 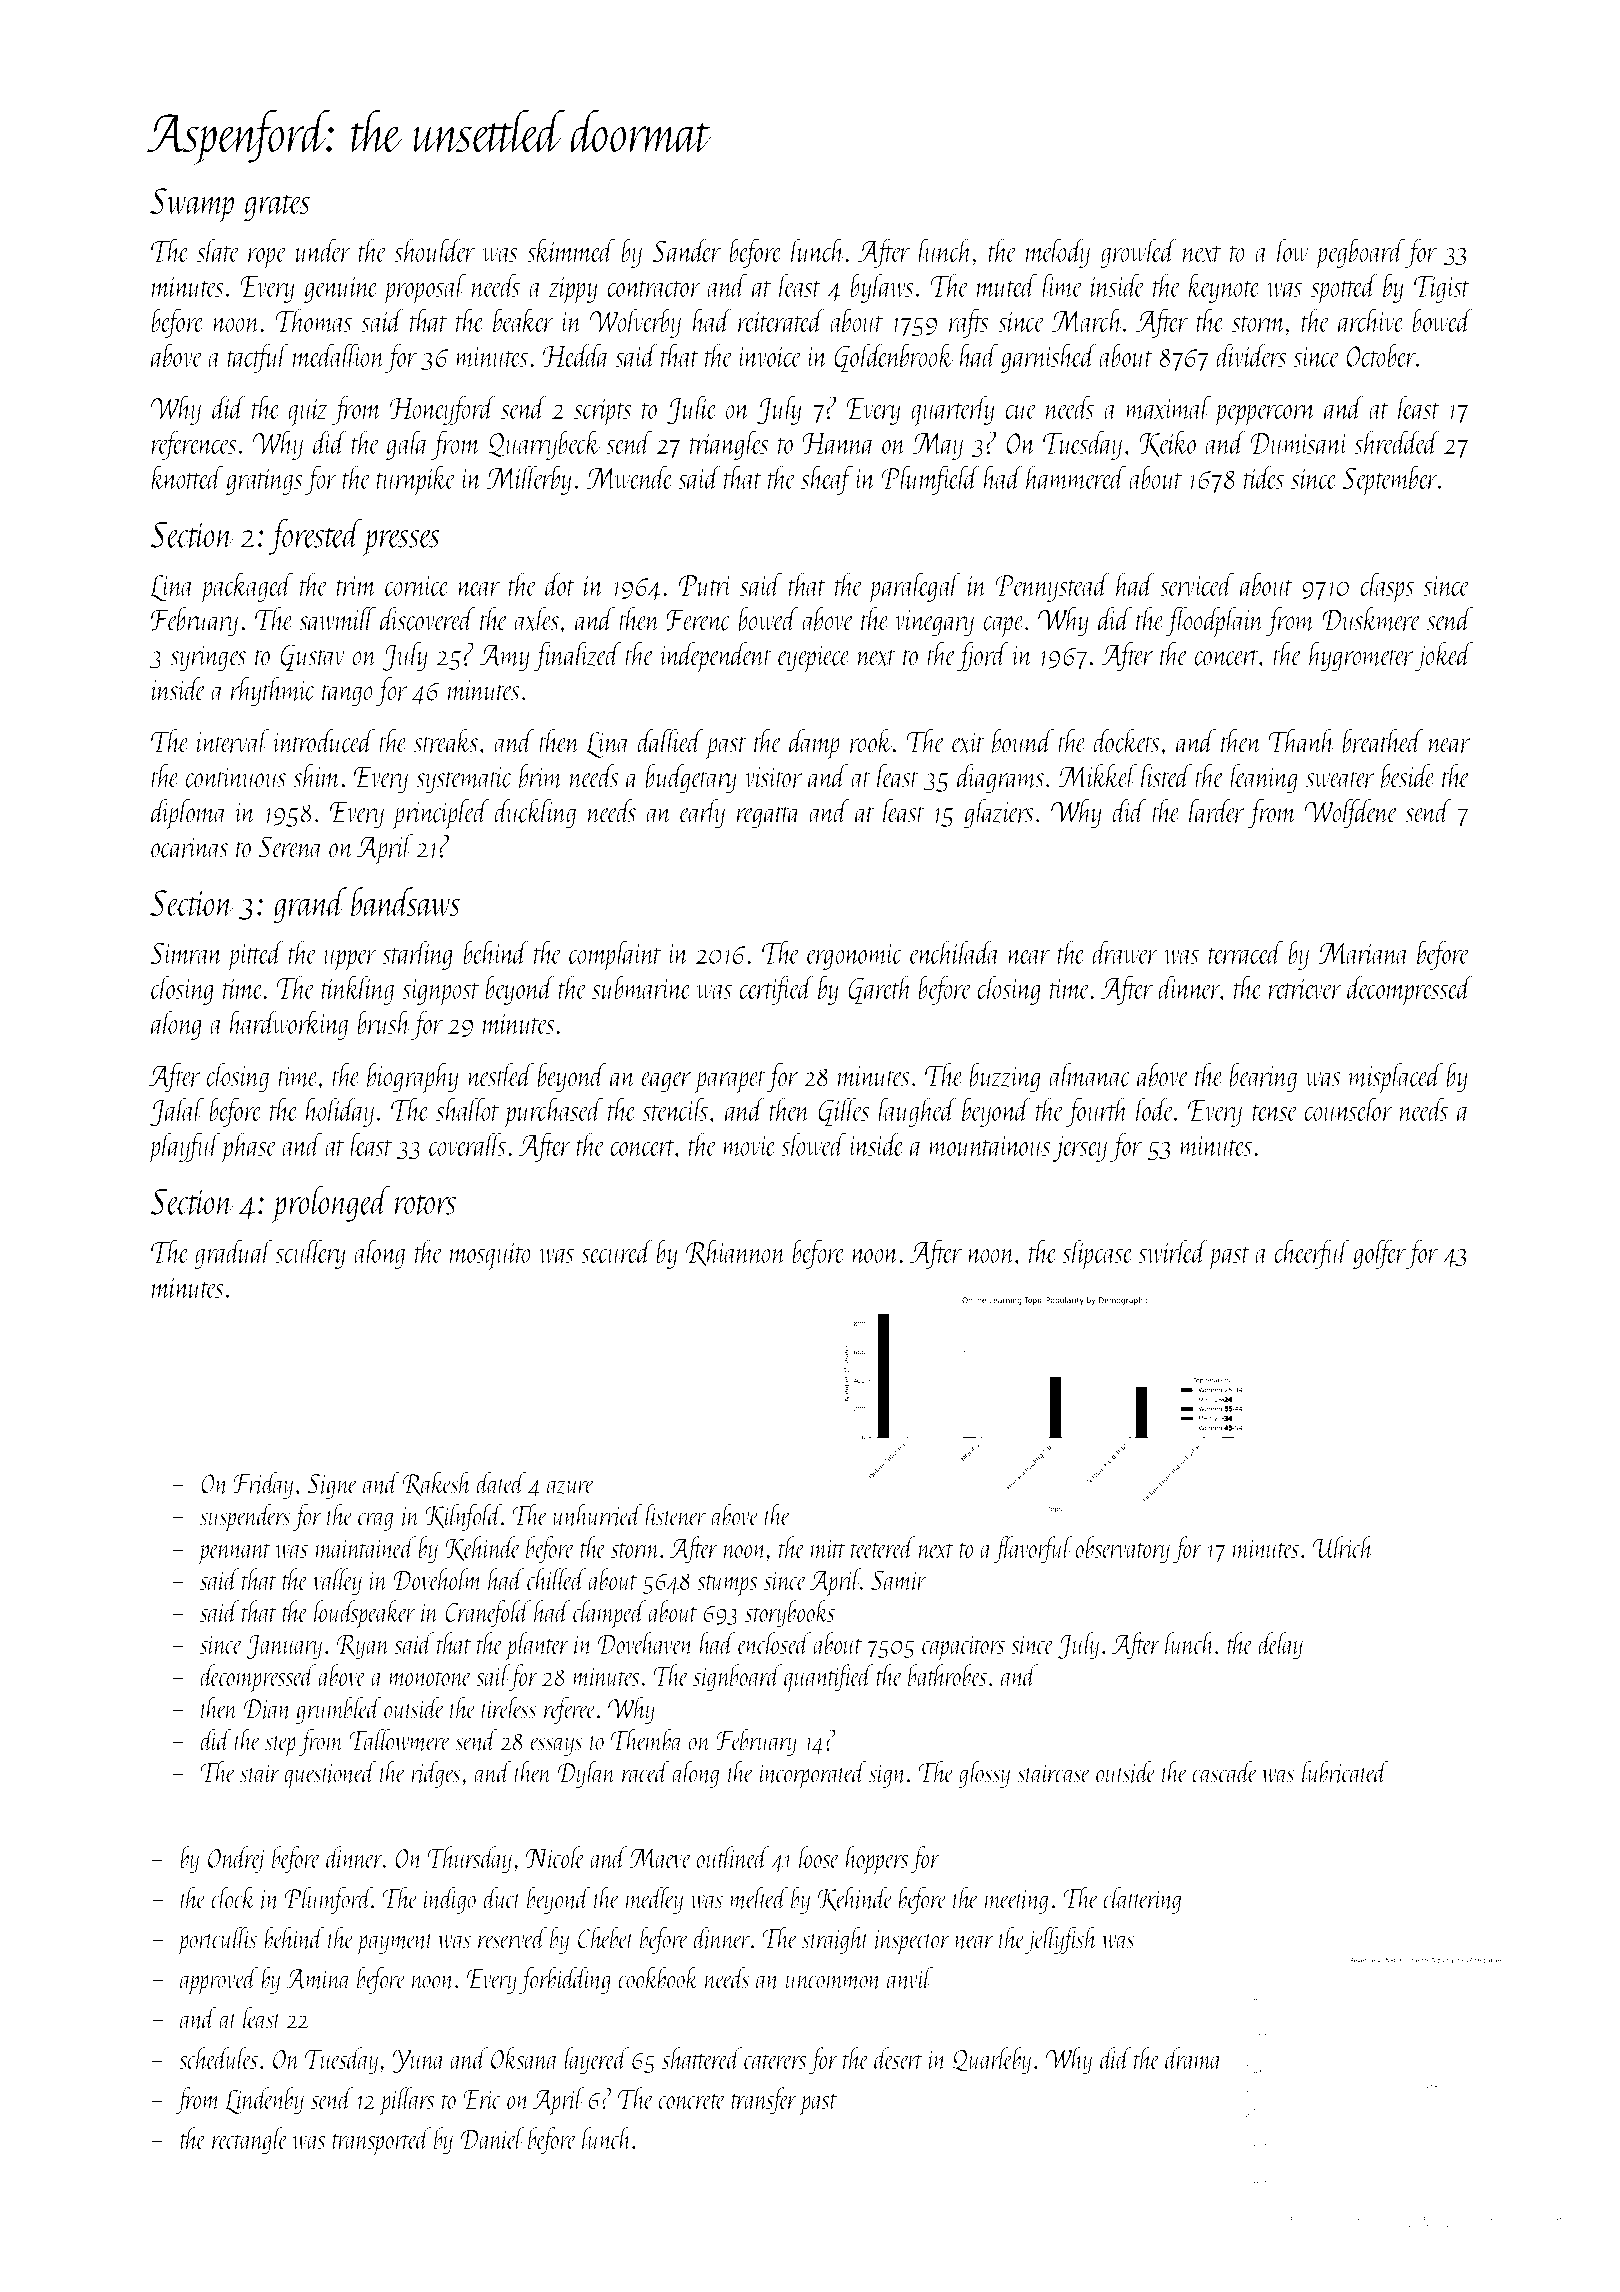 I want to click on observatory, so click(x=1122, y=1550).
